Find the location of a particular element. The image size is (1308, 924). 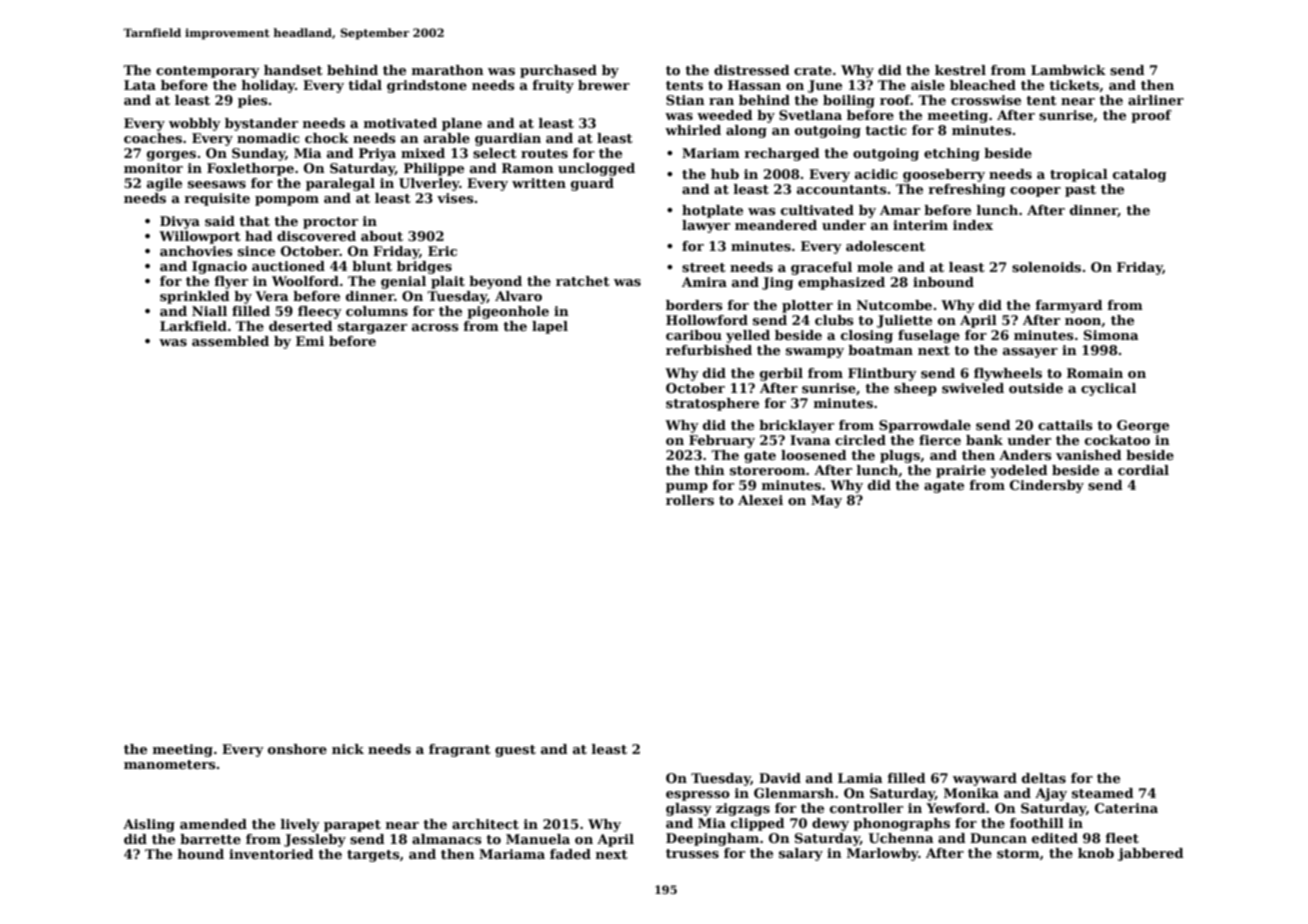

contemporary is located at coordinates (208, 72).
